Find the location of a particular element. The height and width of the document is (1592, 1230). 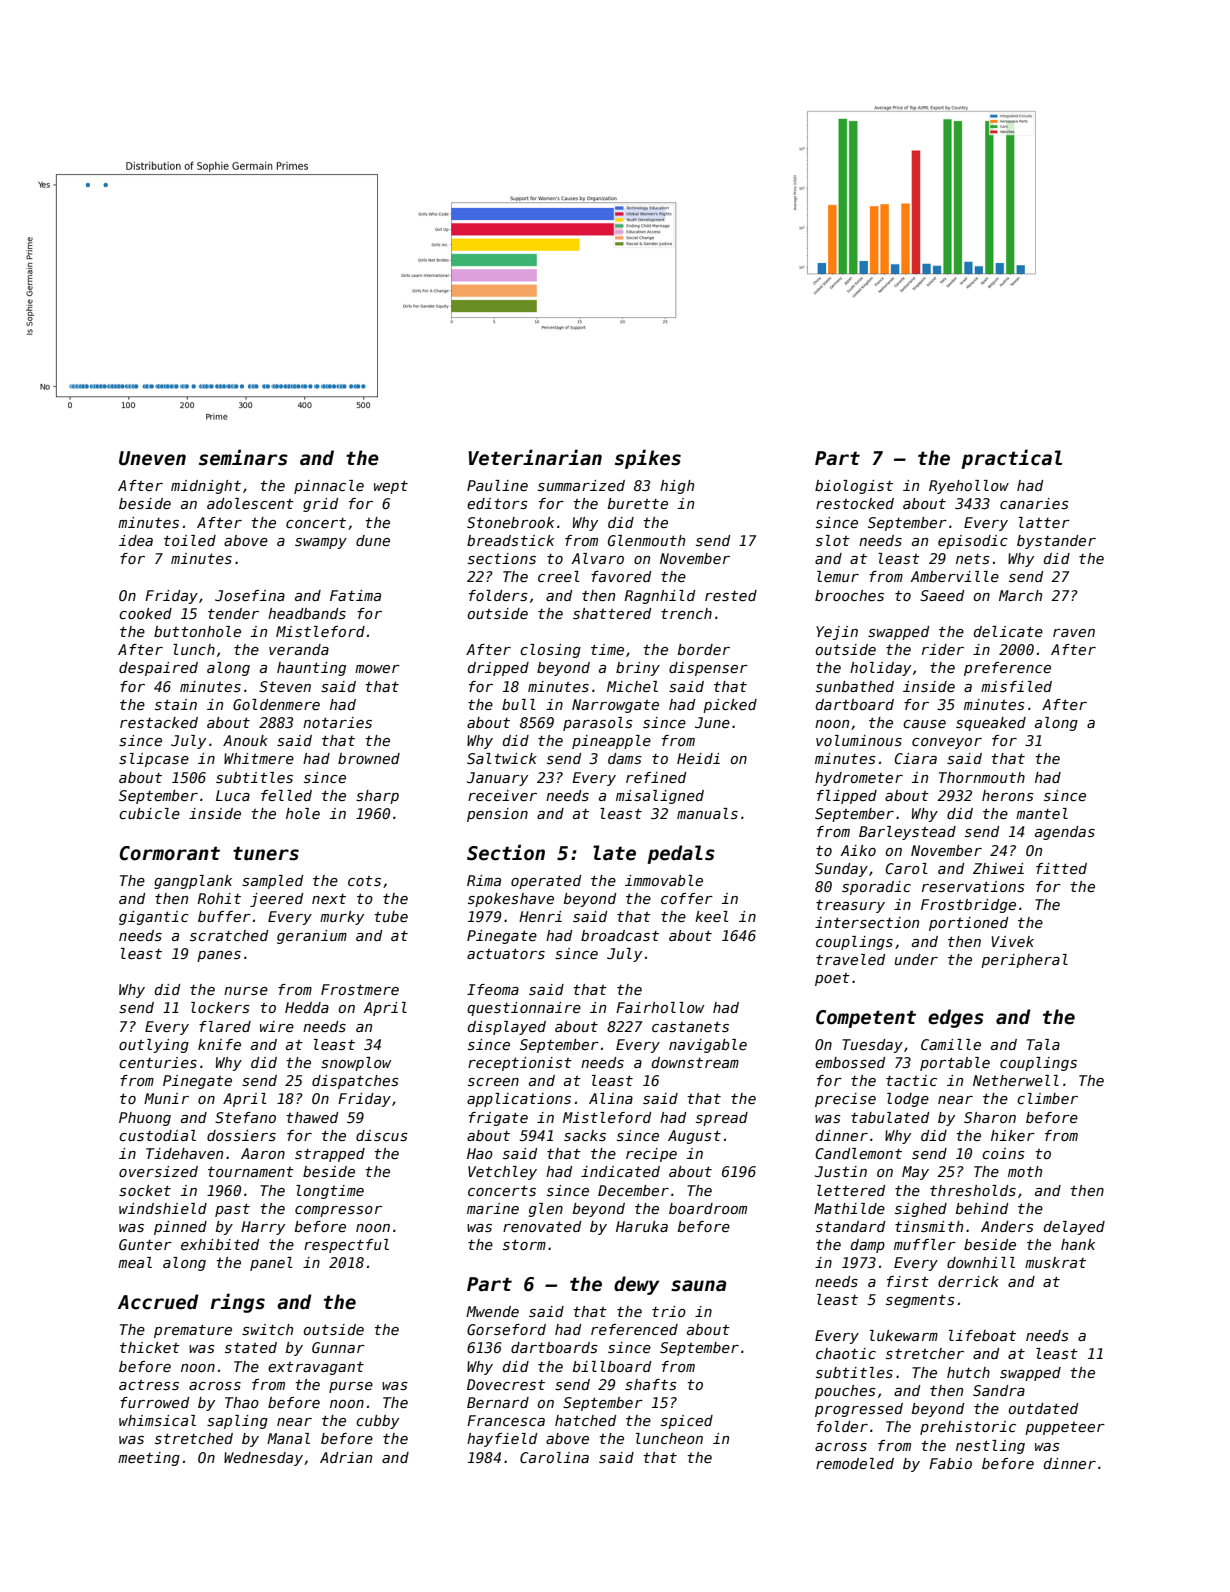

billboard is located at coordinates (612, 1366).
